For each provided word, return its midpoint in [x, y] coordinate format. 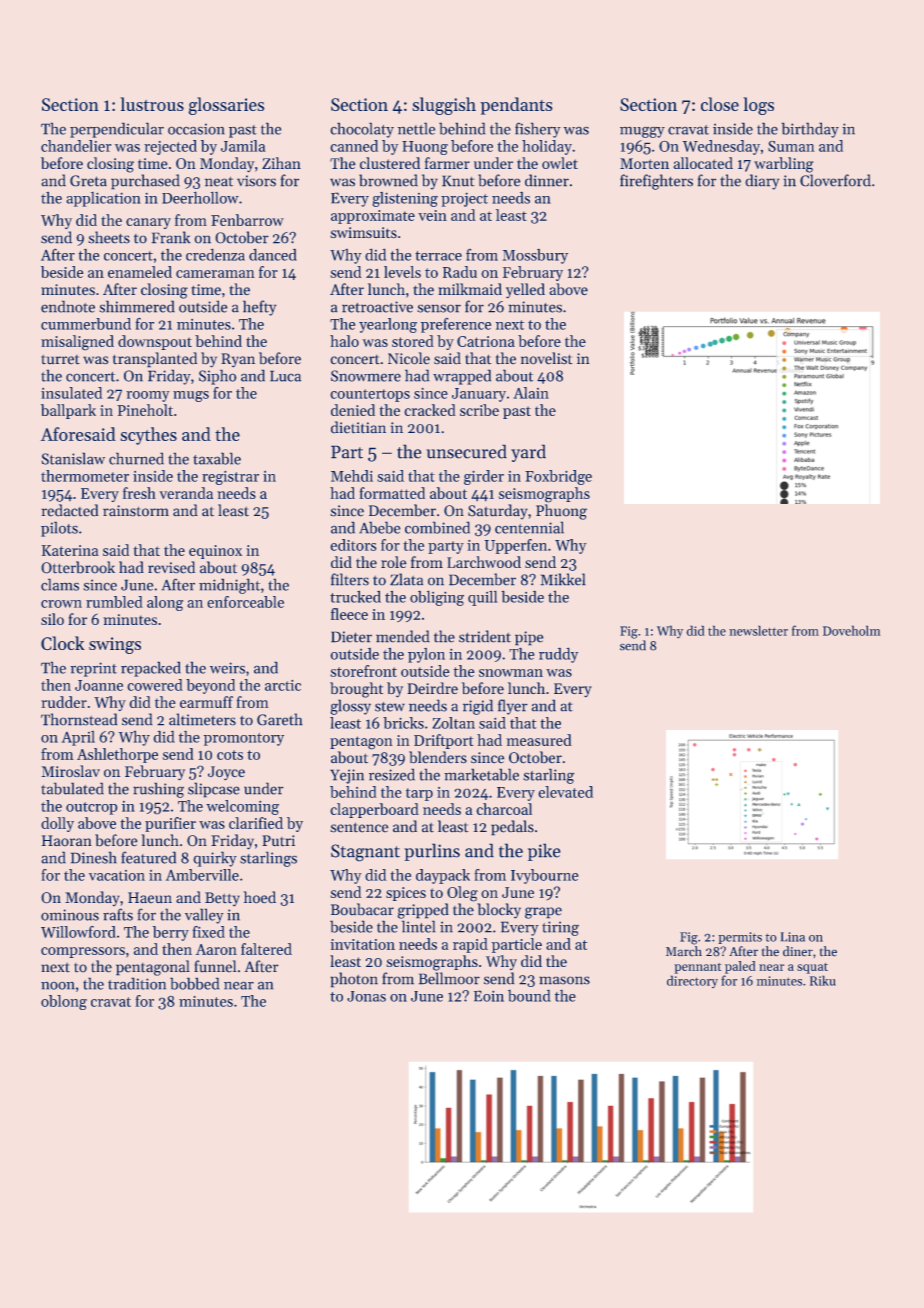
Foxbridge [558, 477]
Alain [531, 393]
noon [58, 985]
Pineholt [145, 410]
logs [758, 106]
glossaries [226, 106]
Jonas [366, 996]
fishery [538, 130]
